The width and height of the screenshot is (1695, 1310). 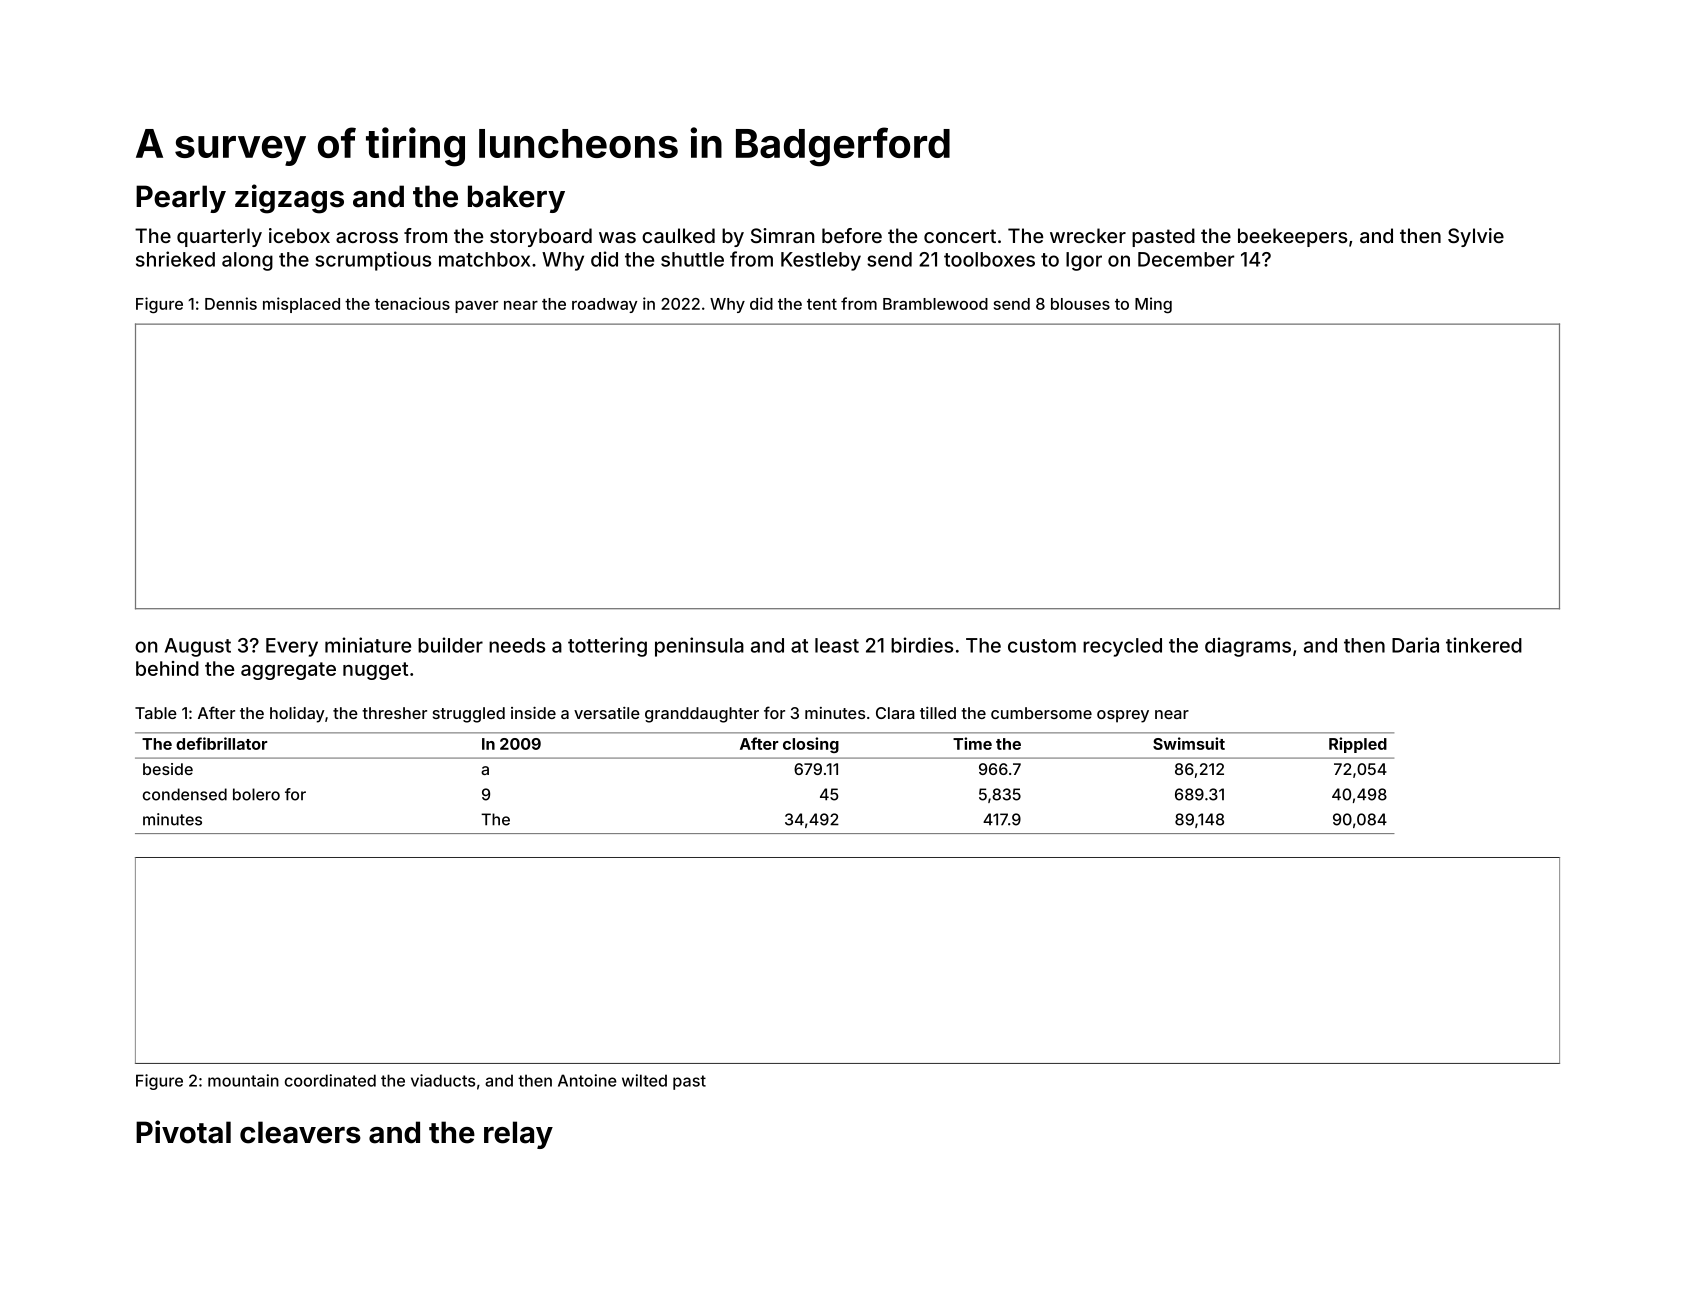 I want to click on custom, so click(x=1042, y=646).
